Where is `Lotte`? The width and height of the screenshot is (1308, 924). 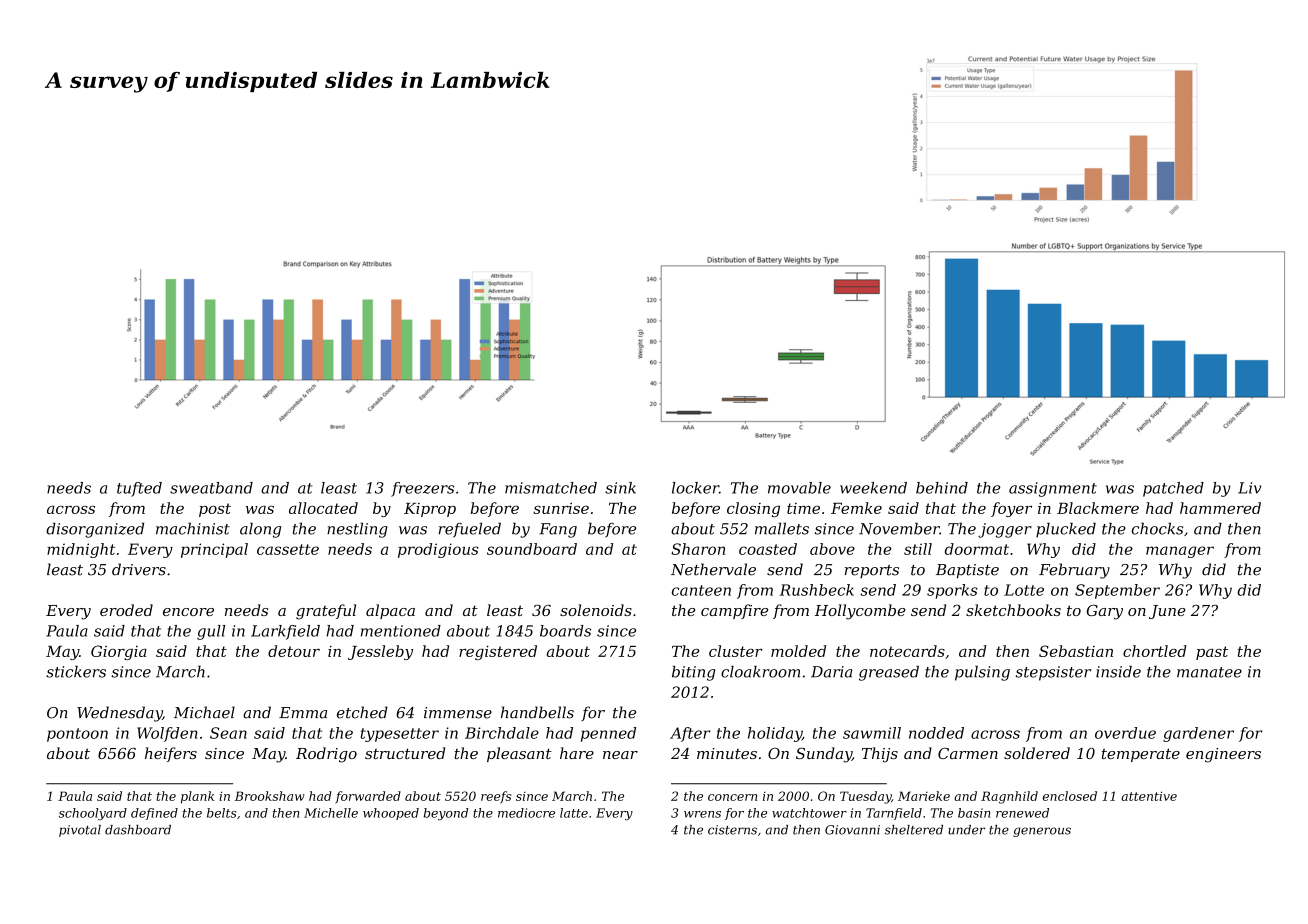
Lotte is located at coordinates (1024, 590).
